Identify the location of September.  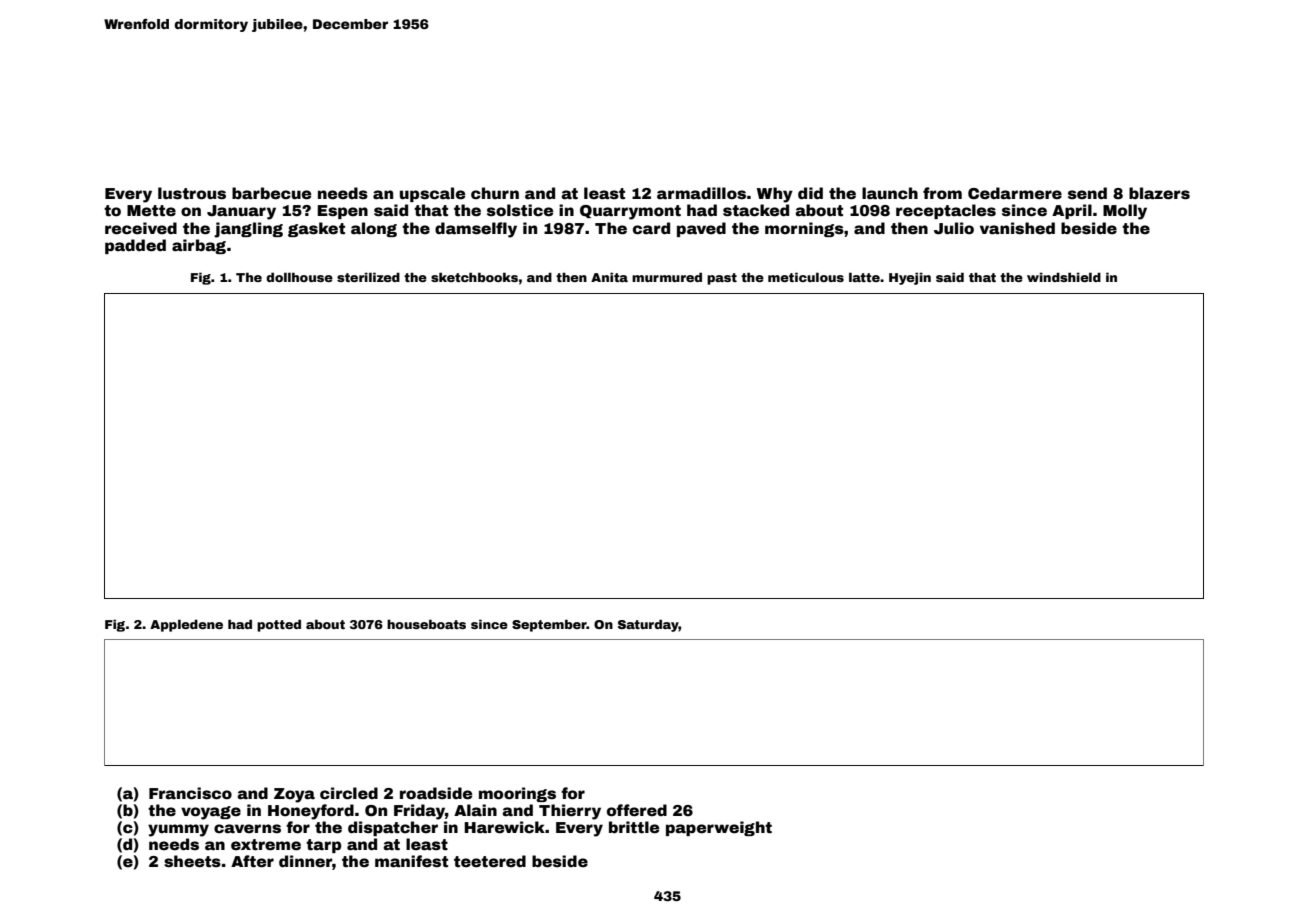
(549, 625).
